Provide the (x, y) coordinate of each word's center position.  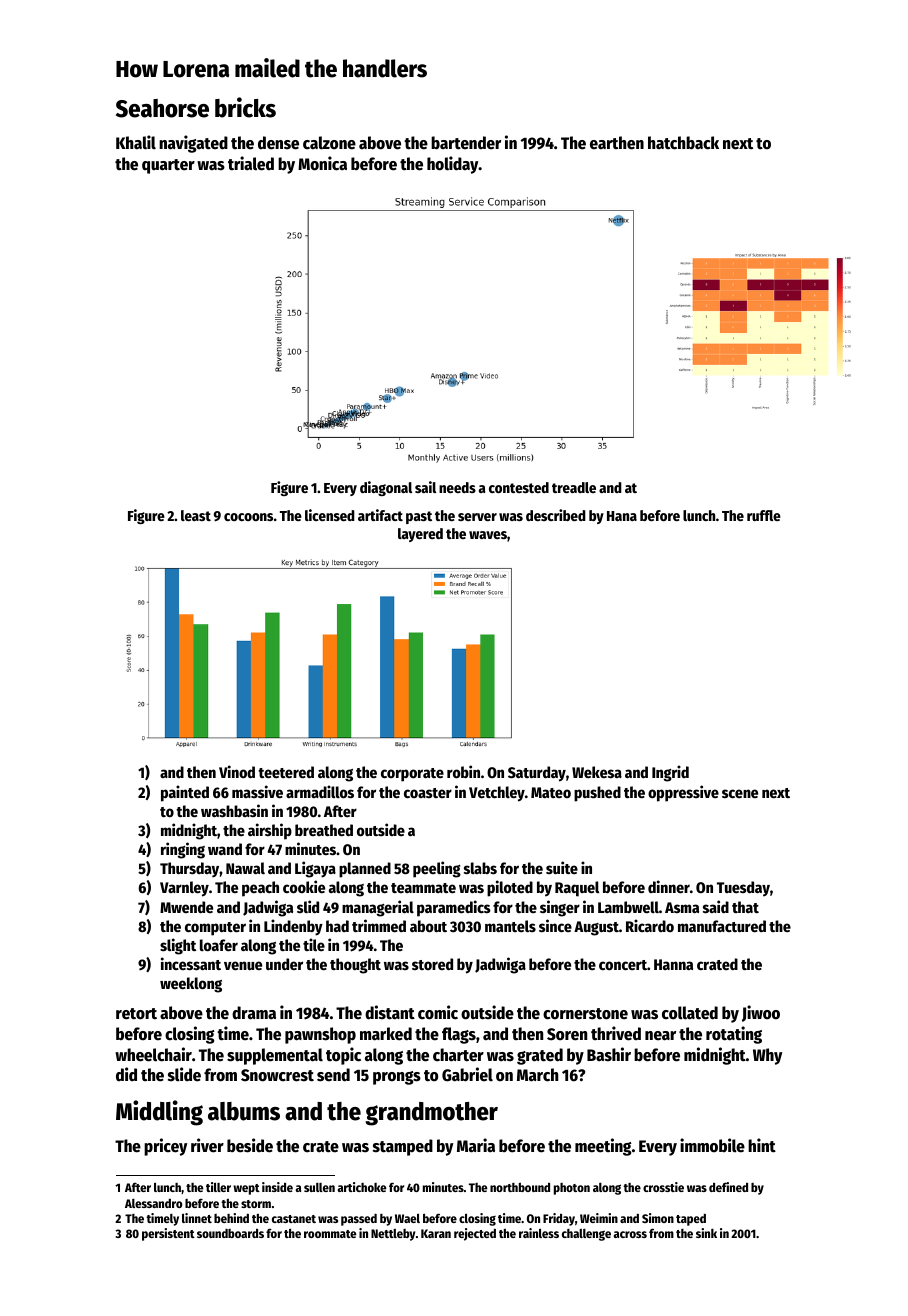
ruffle (764, 515)
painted (185, 793)
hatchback (683, 143)
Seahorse (162, 108)
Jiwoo (761, 1013)
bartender (466, 143)
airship (270, 831)
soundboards (230, 1233)
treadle (574, 487)
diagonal (386, 488)
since (555, 925)
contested (519, 487)
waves (488, 535)
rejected (475, 1234)
